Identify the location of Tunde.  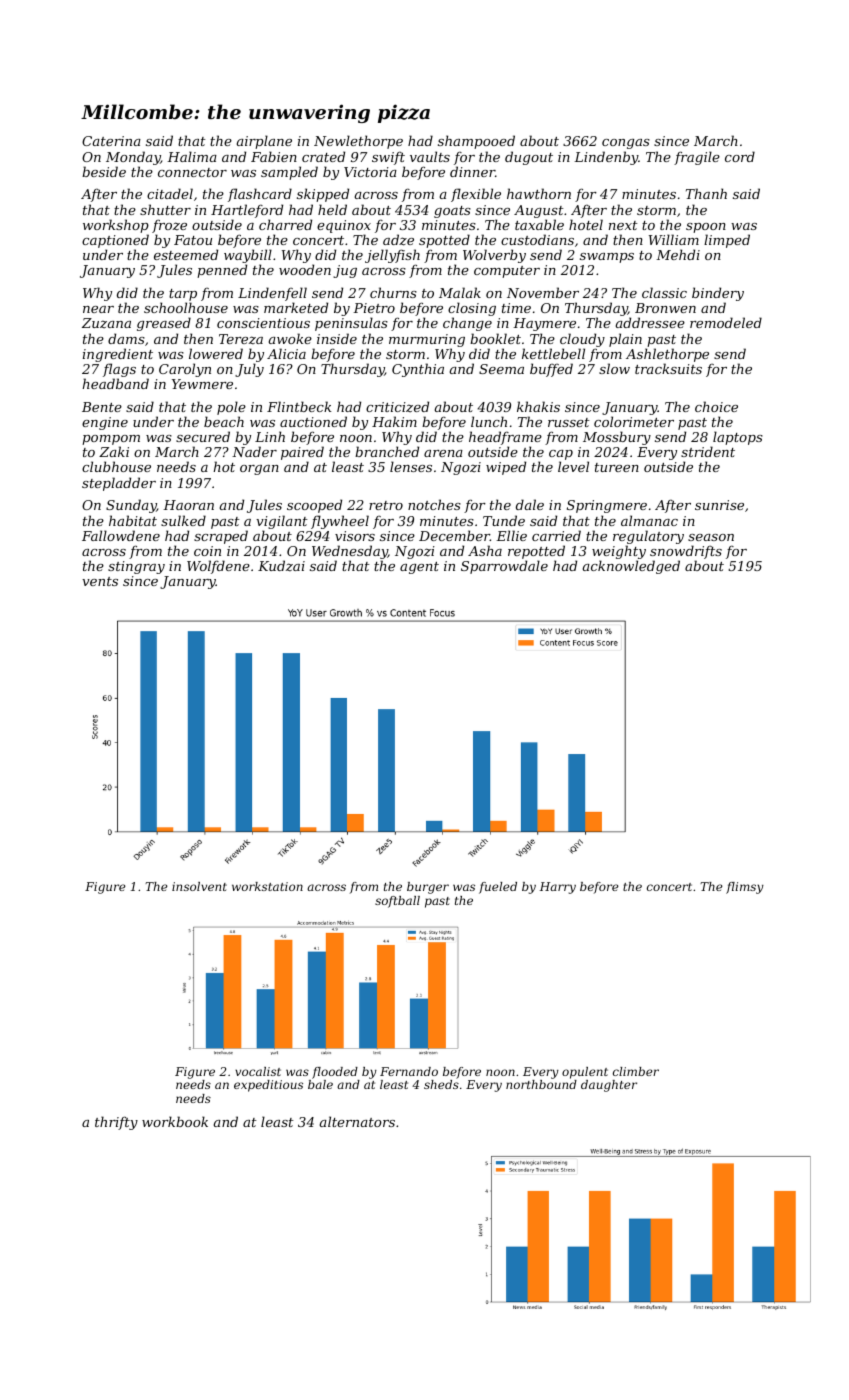
(504, 520).
